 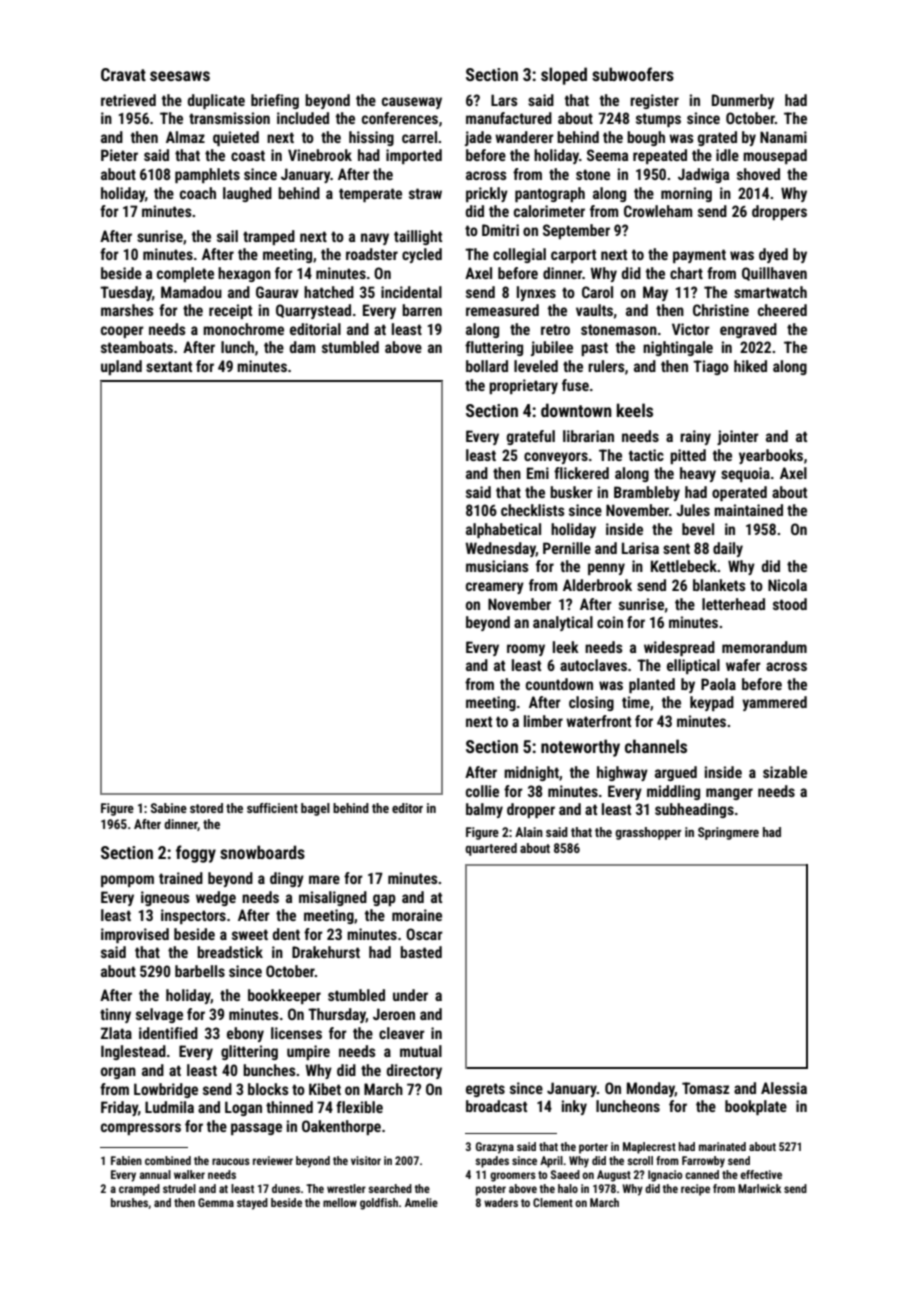 What do you see at coordinates (487, 366) in the screenshot?
I see `bollard` at bounding box center [487, 366].
